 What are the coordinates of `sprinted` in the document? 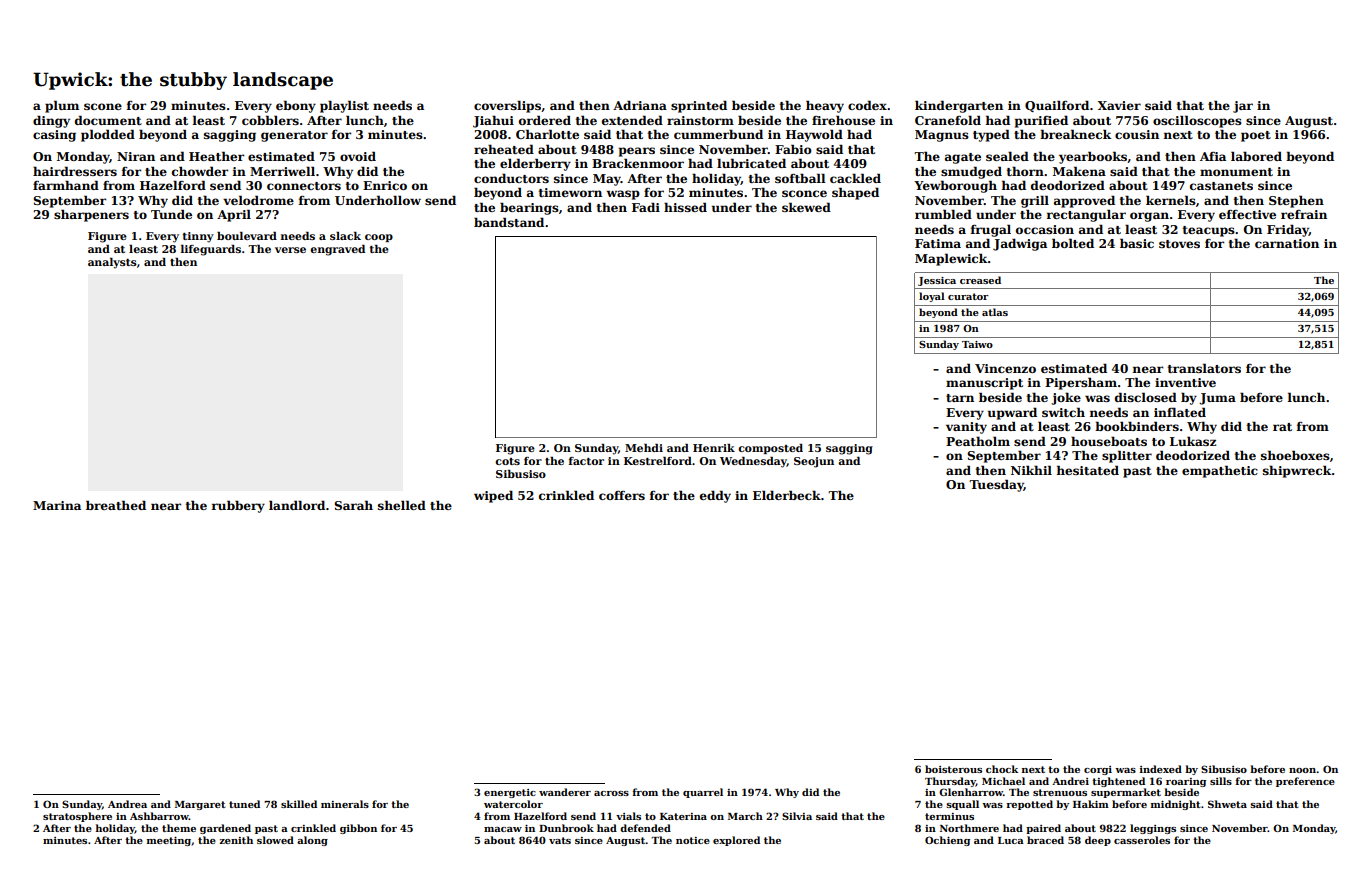 It's located at (699, 106).
